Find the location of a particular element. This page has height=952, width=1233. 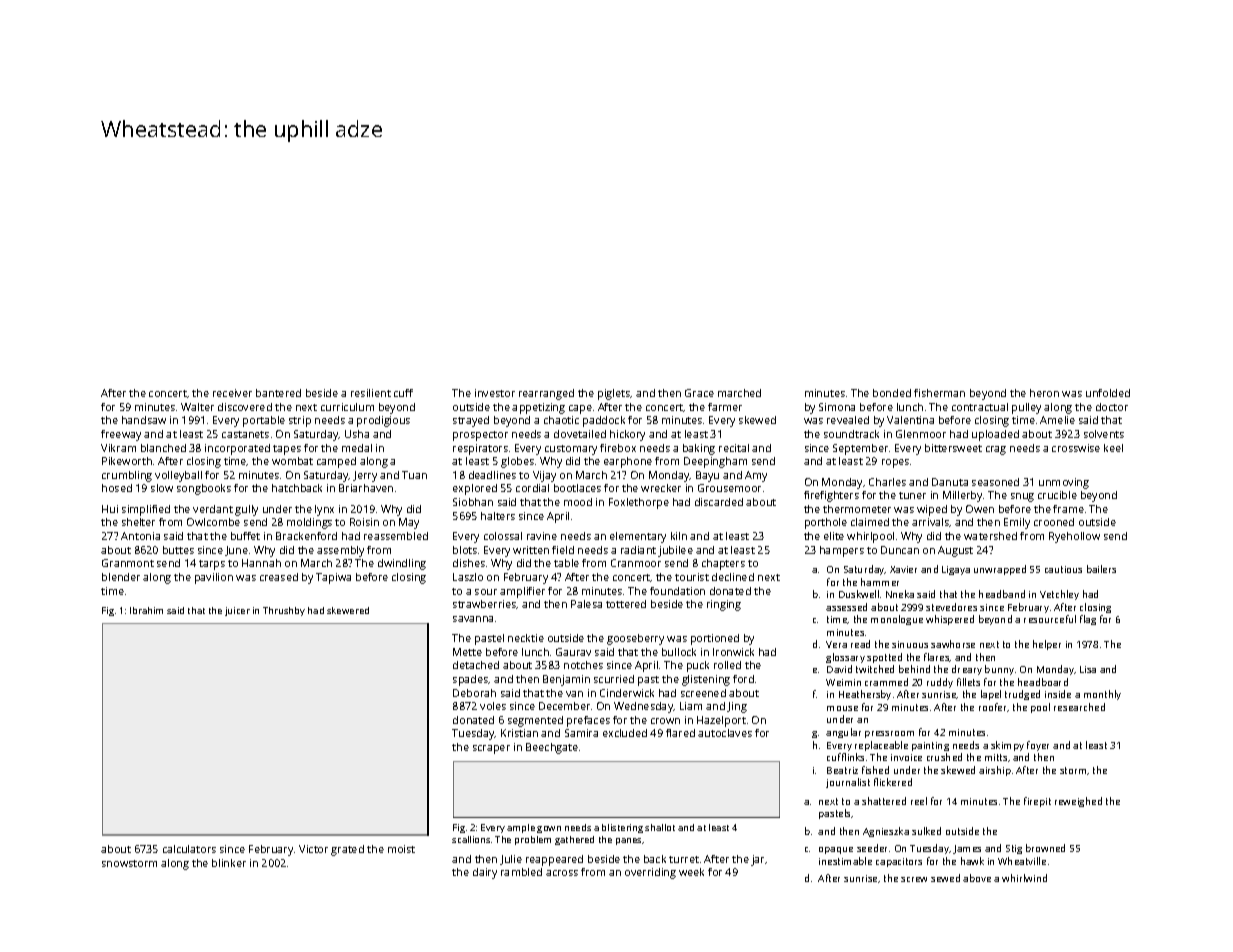

Ibrahim is located at coordinates (146, 610).
